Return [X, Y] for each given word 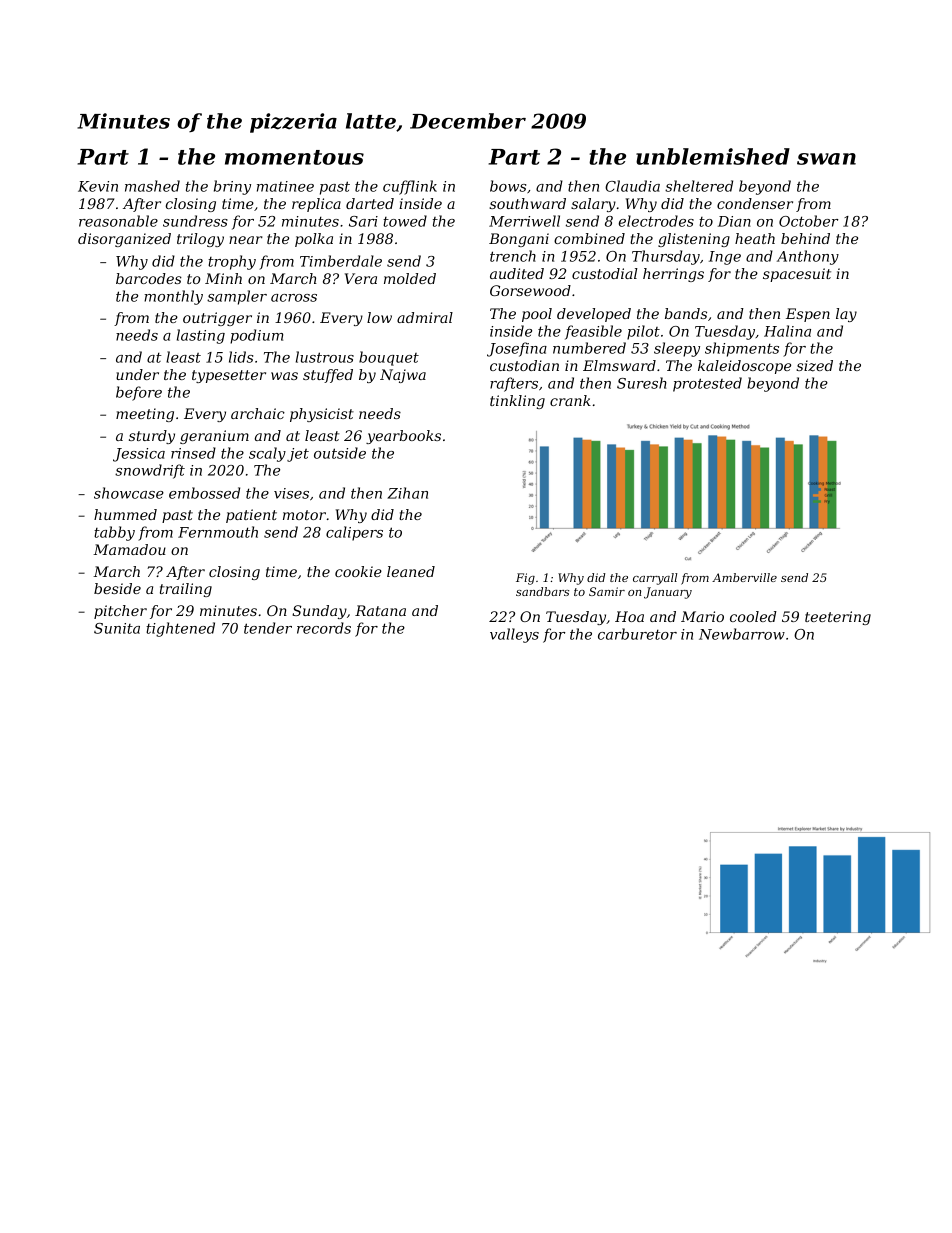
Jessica [139, 455]
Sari [363, 221]
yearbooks [403, 437]
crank [570, 400]
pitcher [120, 612]
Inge [725, 258]
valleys [514, 635]
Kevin [98, 186]
